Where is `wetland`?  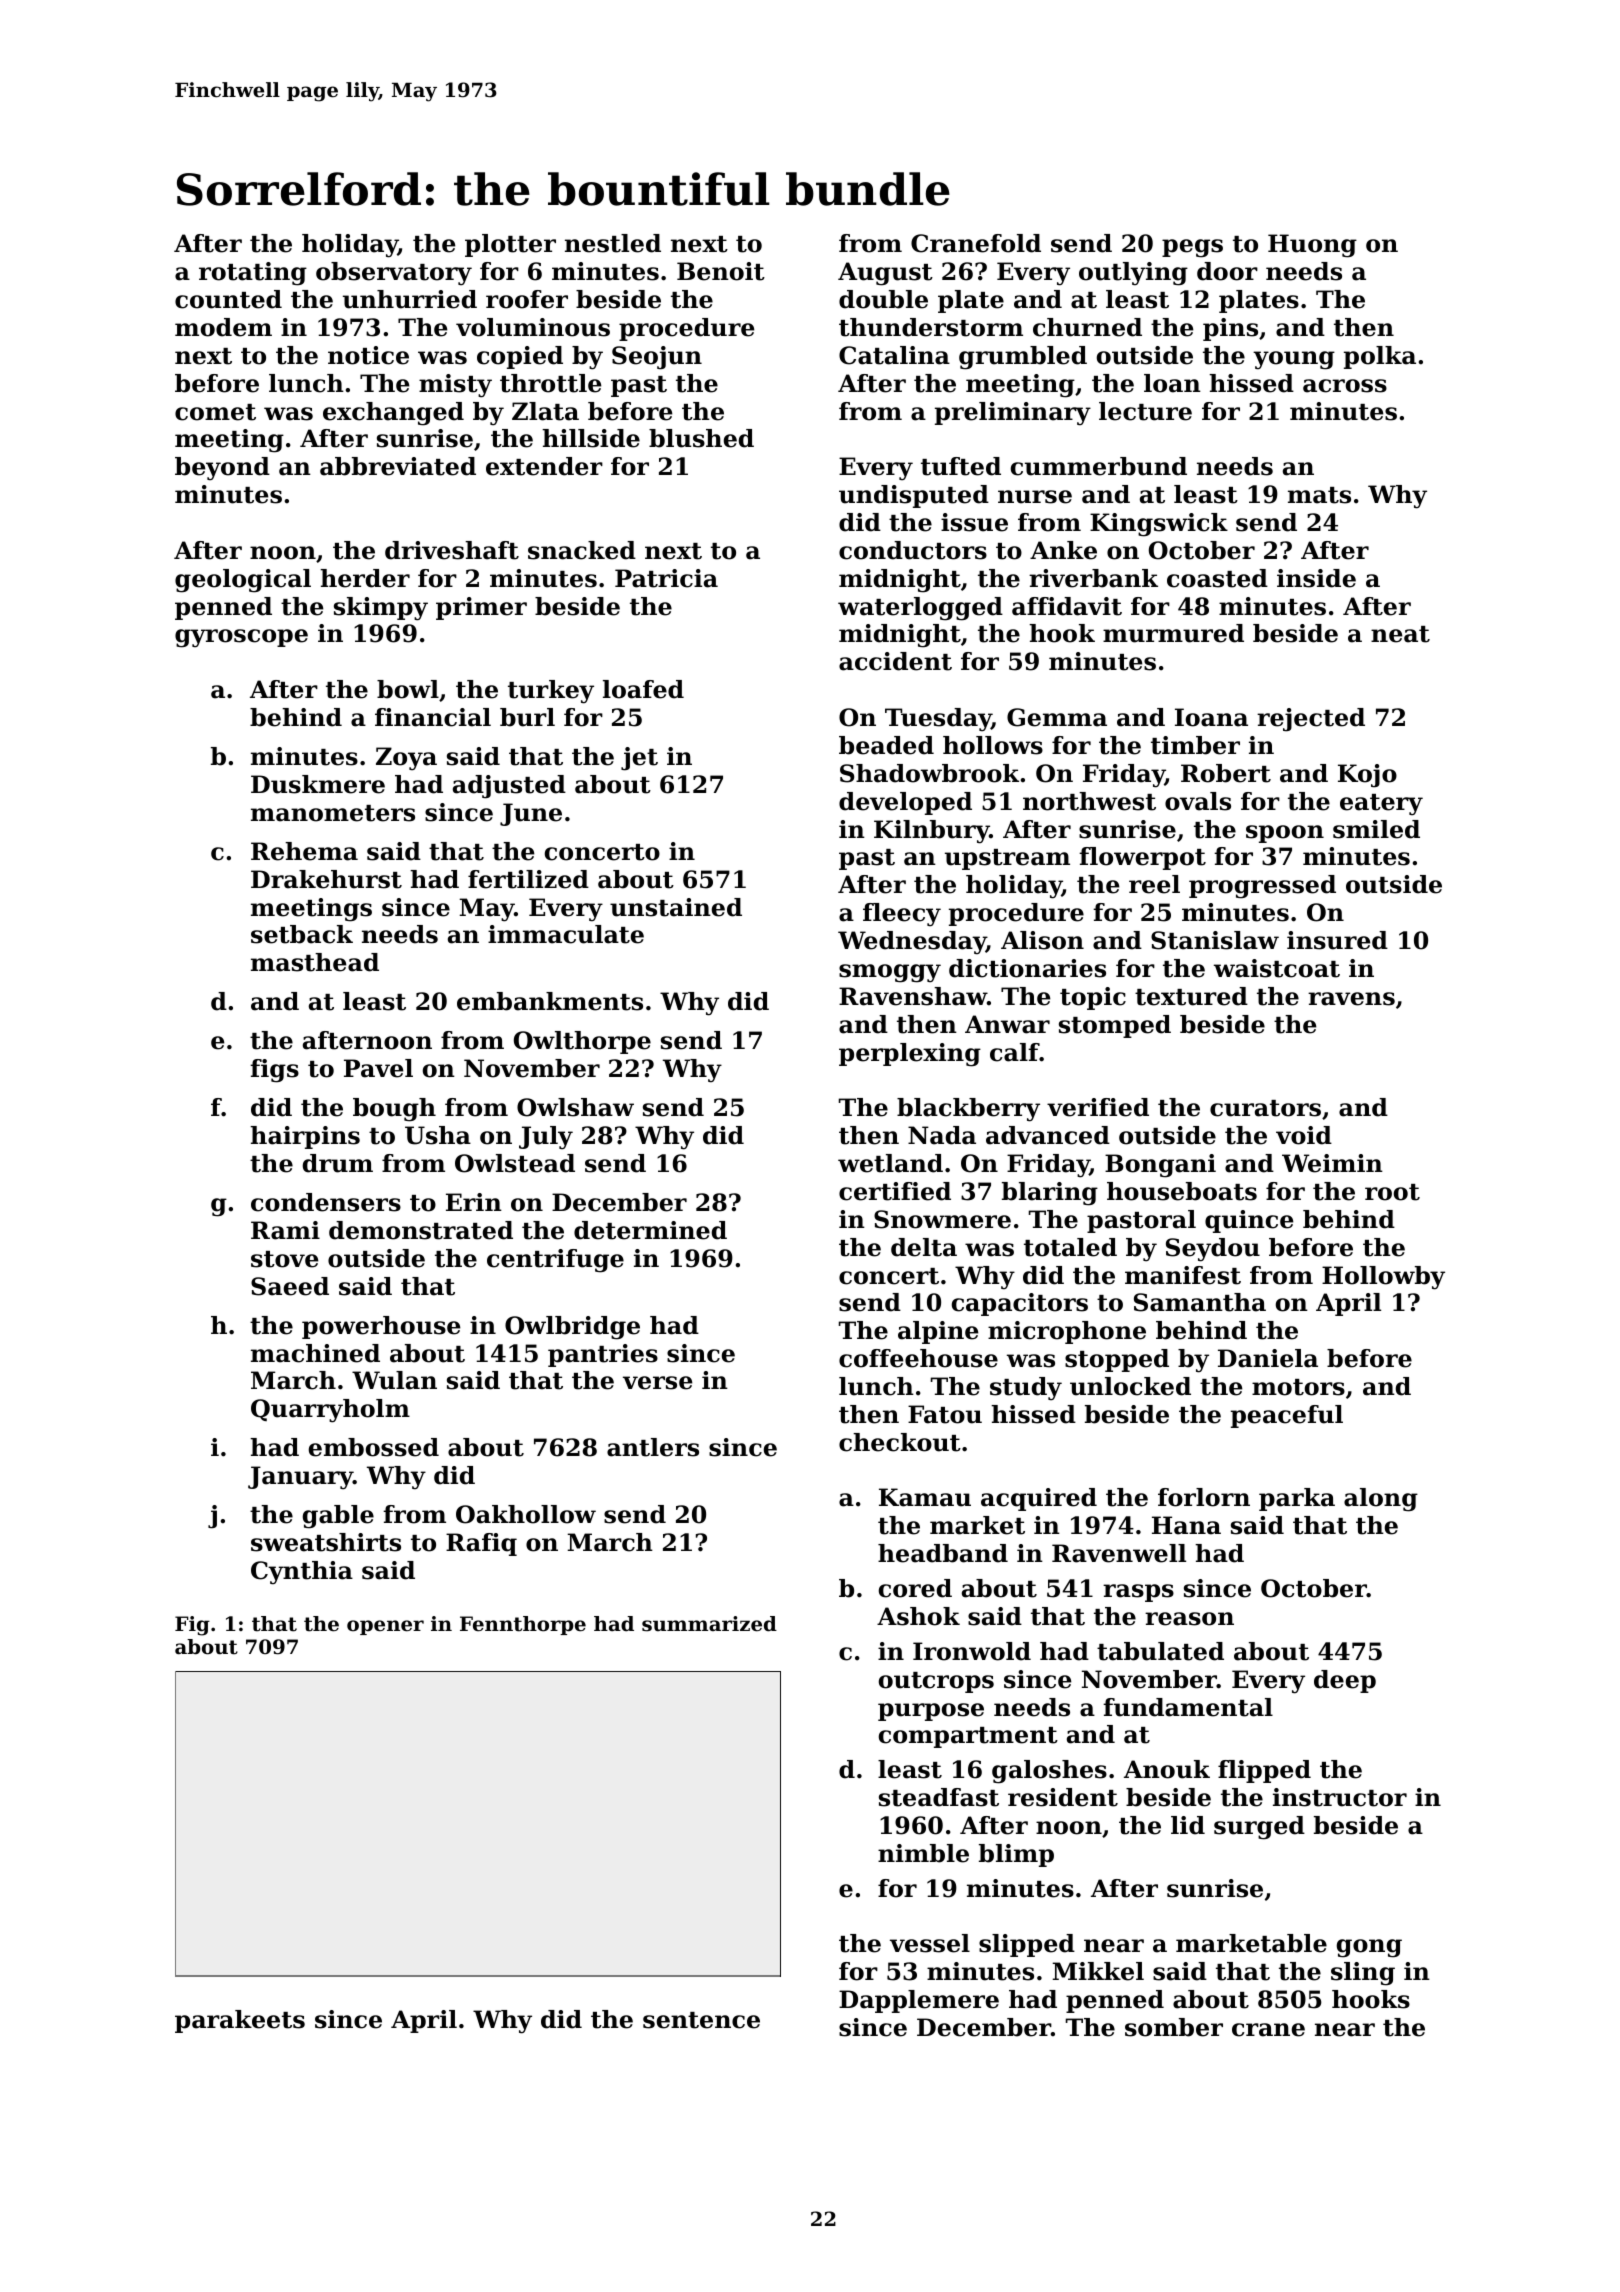 wetland is located at coordinates (890, 1163).
